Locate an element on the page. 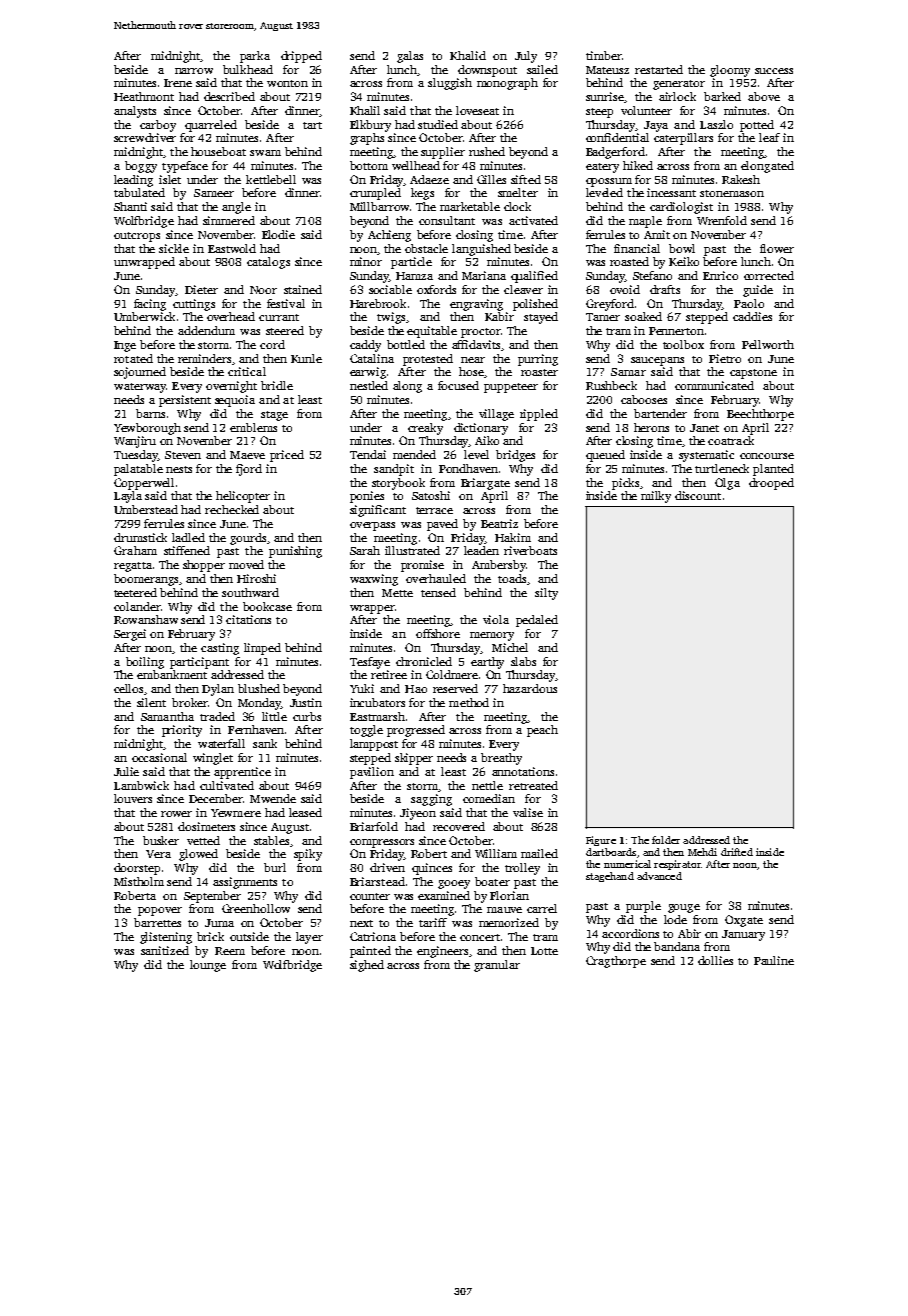 The width and height of the image is (908, 1316). lounge is located at coordinates (208, 966).
